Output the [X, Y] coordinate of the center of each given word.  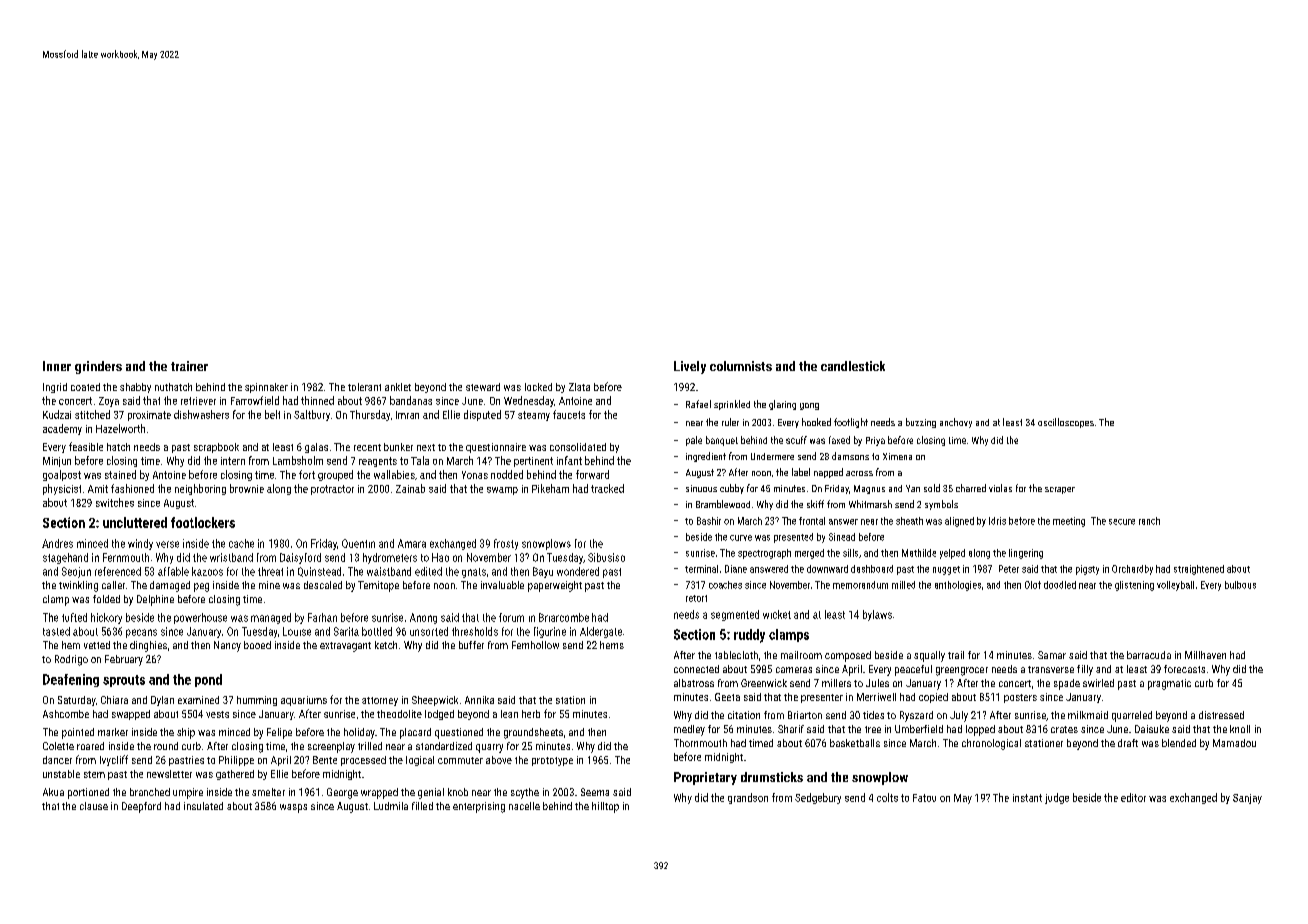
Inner [57, 366]
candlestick [853, 366]
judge [1057, 798]
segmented [735, 615]
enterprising [479, 807]
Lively [690, 367]
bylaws [877, 615]
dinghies [148, 646]
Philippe [236, 761]
